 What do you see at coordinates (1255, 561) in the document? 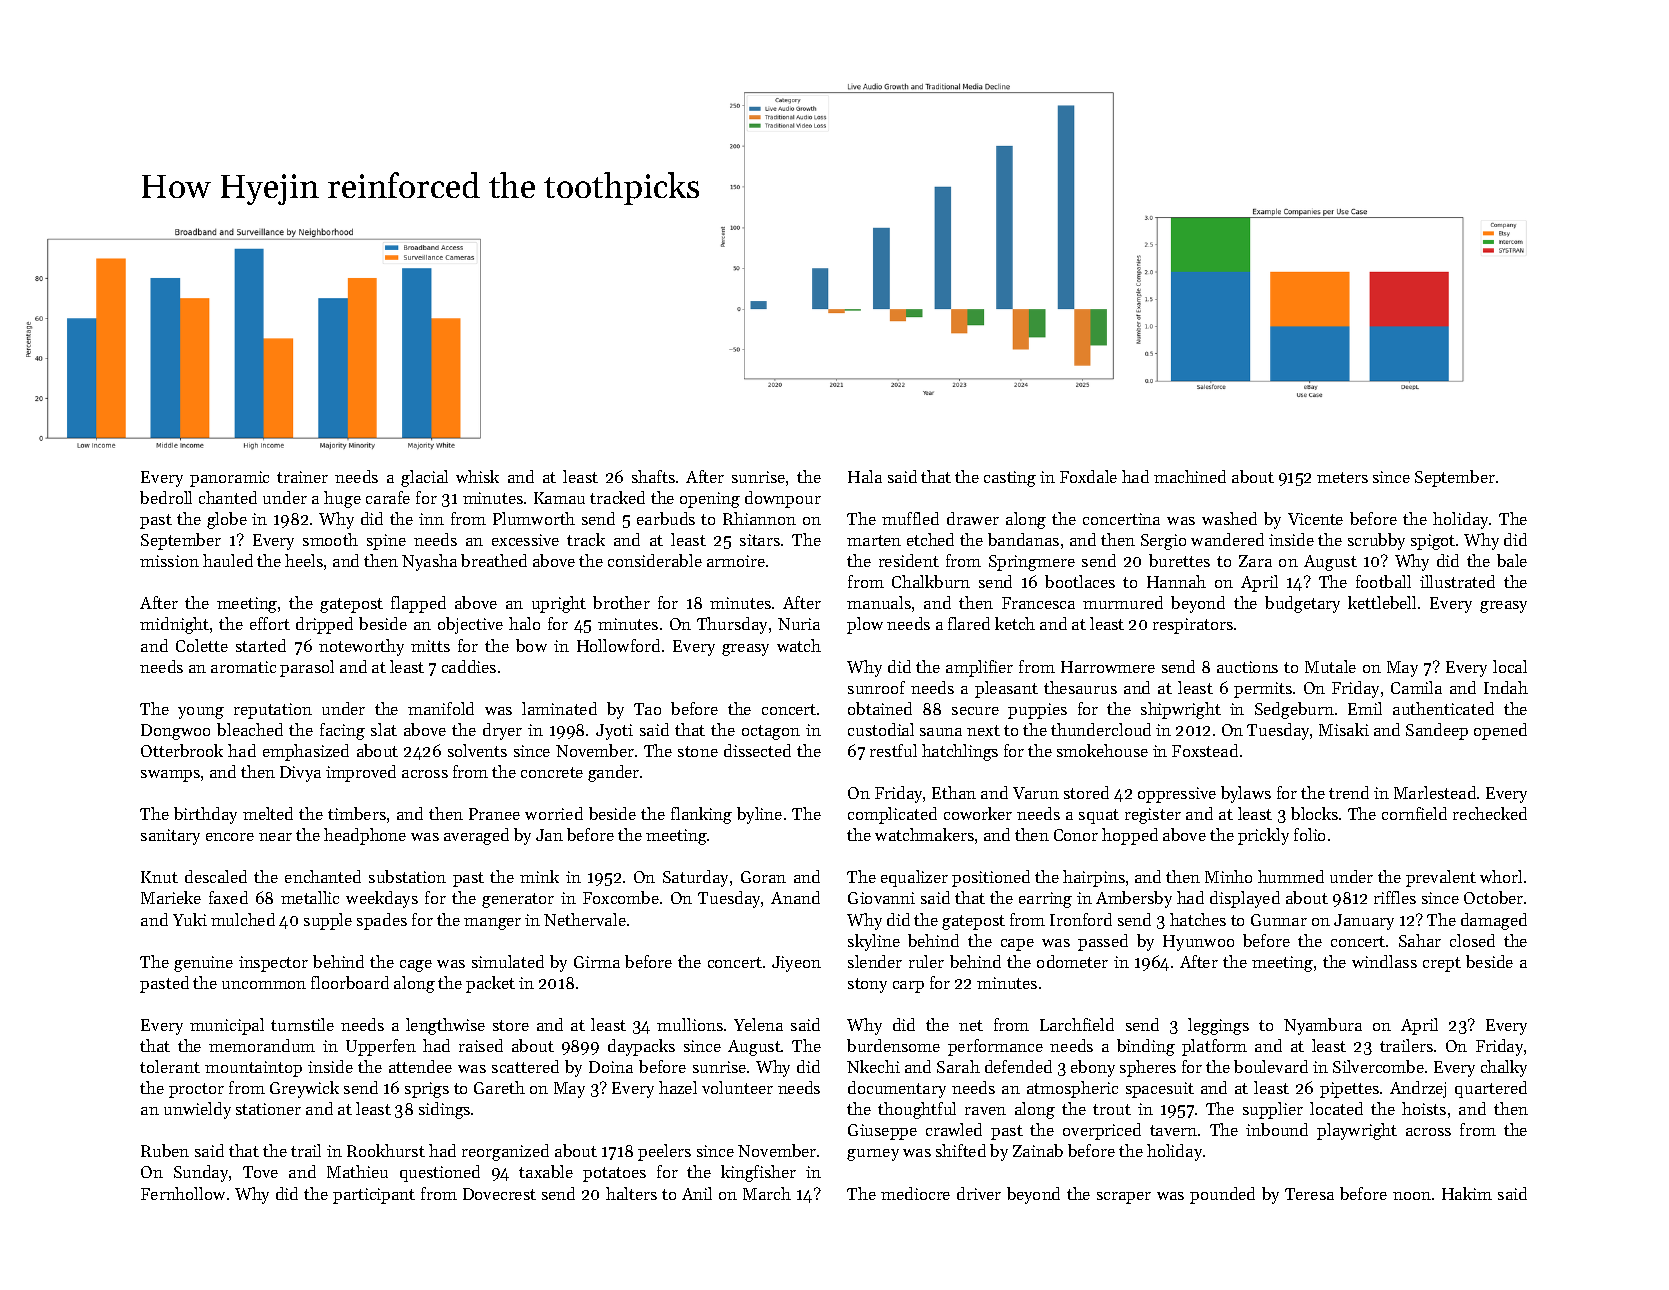
I see `Zara` at bounding box center [1255, 561].
